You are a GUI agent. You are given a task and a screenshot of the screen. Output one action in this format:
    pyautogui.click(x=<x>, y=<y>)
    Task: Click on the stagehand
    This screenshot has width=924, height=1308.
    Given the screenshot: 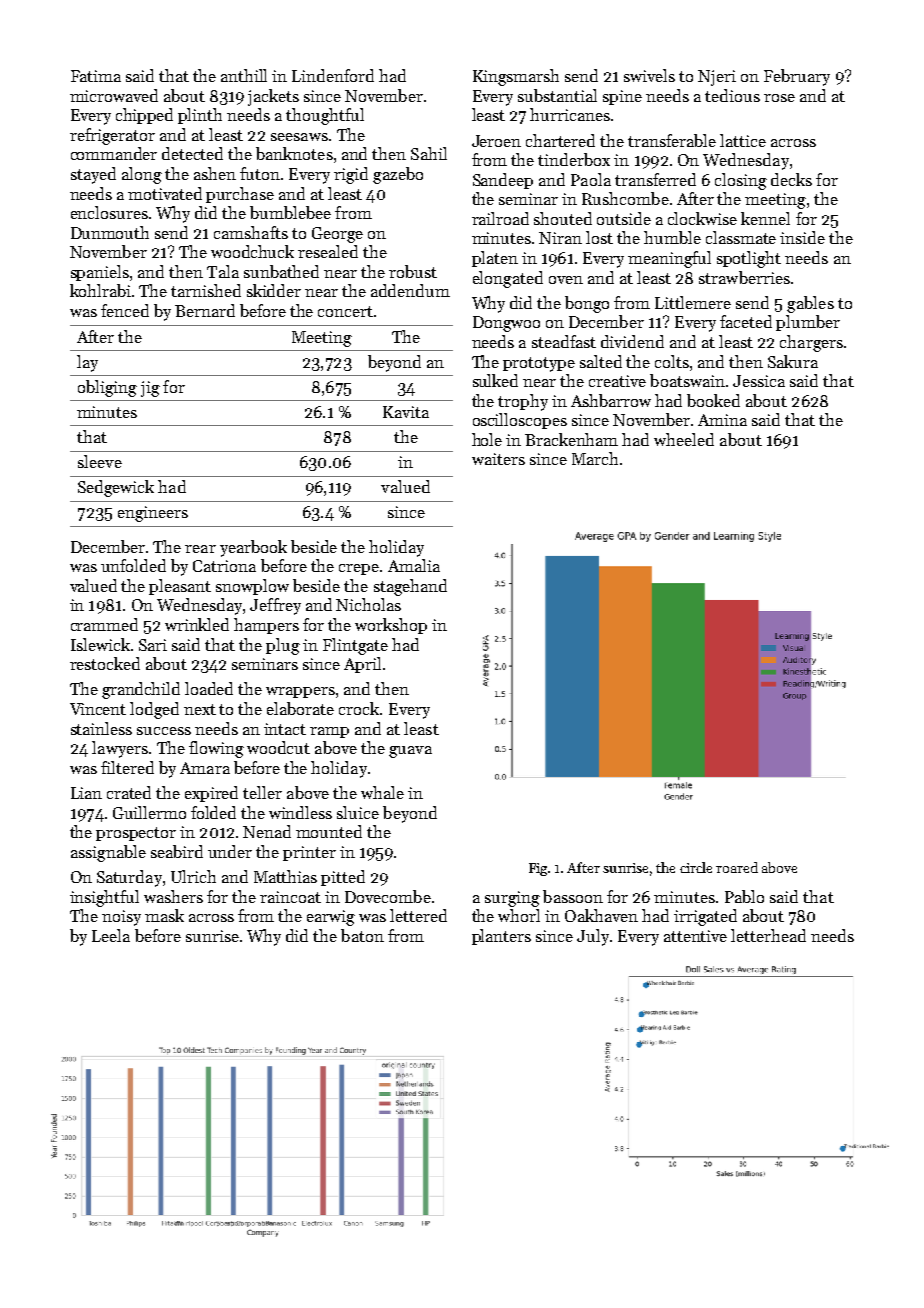 What is the action you would take?
    pyautogui.click(x=410, y=587)
